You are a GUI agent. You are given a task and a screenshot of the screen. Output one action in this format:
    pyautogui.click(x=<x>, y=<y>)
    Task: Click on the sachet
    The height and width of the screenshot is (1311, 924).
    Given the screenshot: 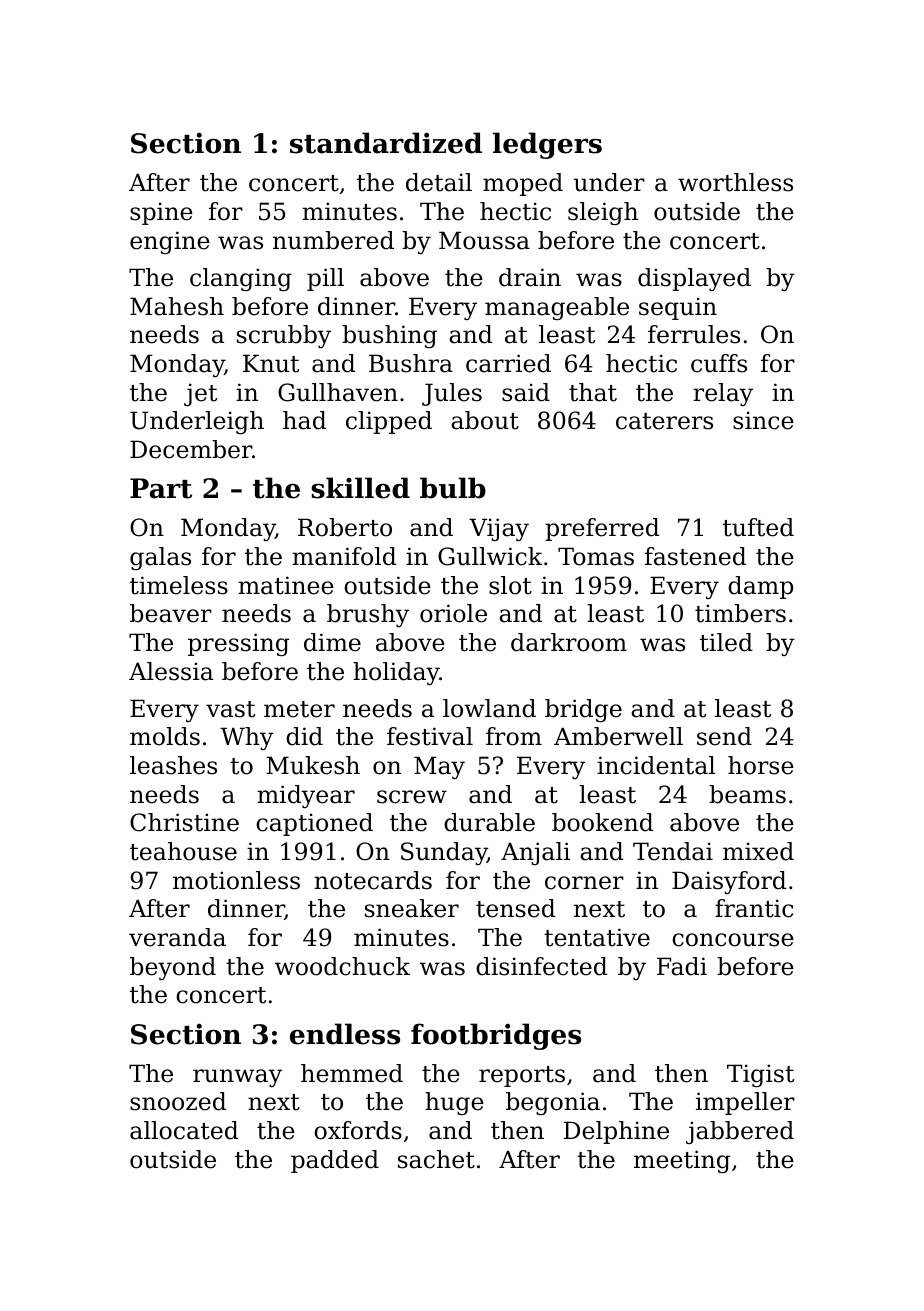 What is the action you would take?
    pyautogui.click(x=436, y=1159)
